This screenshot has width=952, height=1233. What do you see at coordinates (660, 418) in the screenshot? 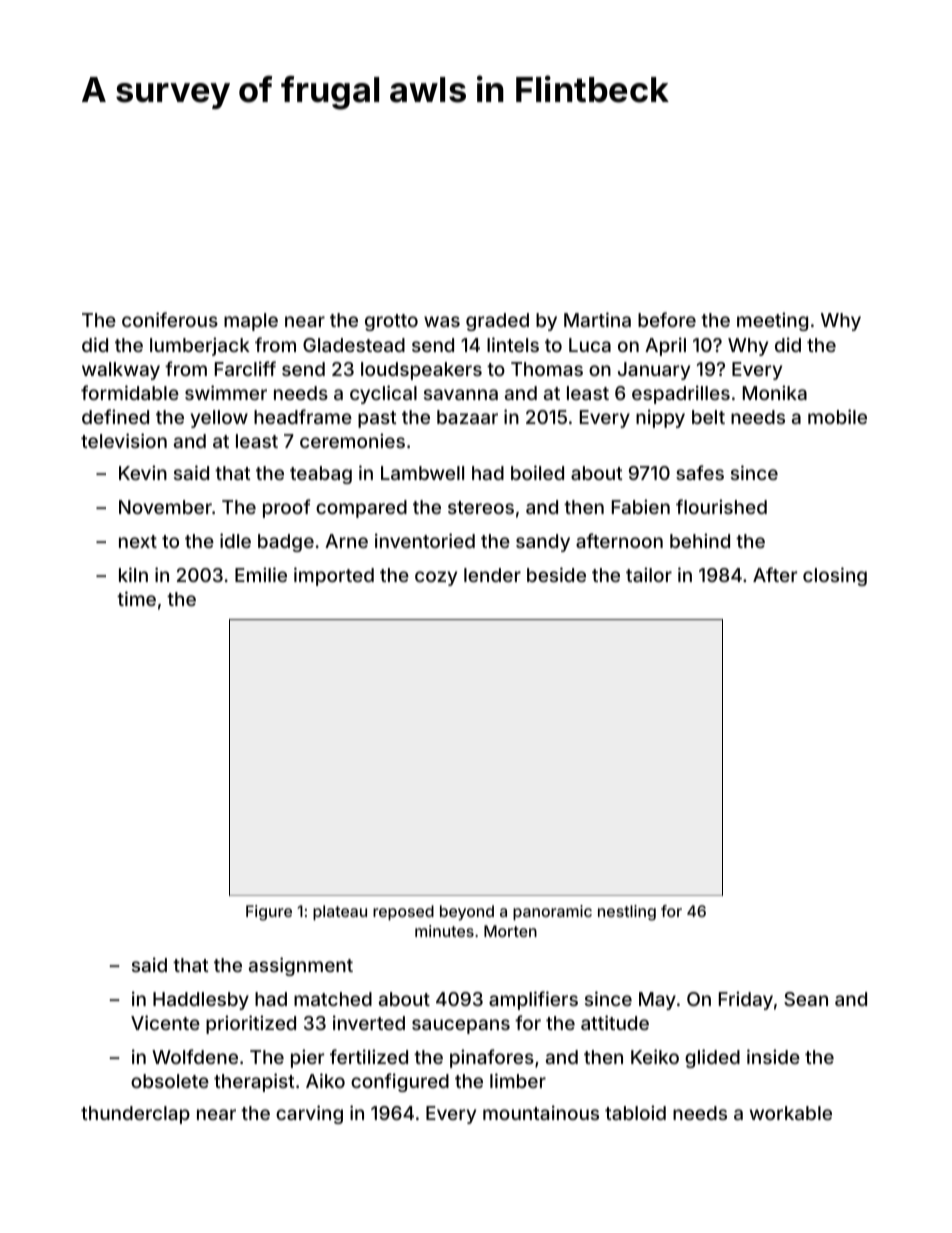
I see `nippy` at bounding box center [660, 418].
